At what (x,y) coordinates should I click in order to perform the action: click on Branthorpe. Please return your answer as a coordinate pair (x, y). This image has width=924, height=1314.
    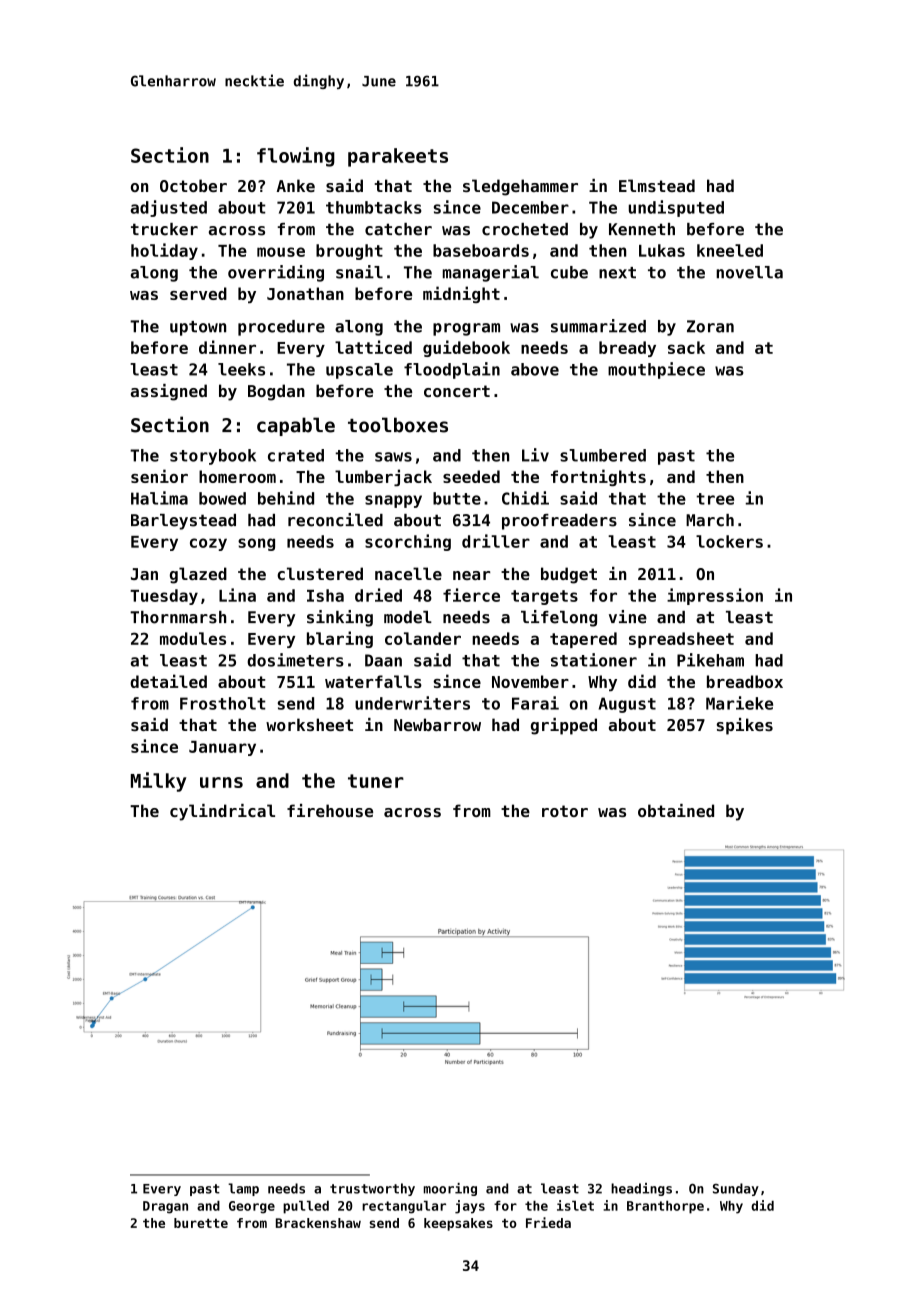
    Looking at the image, I should click on (665, 1207).
